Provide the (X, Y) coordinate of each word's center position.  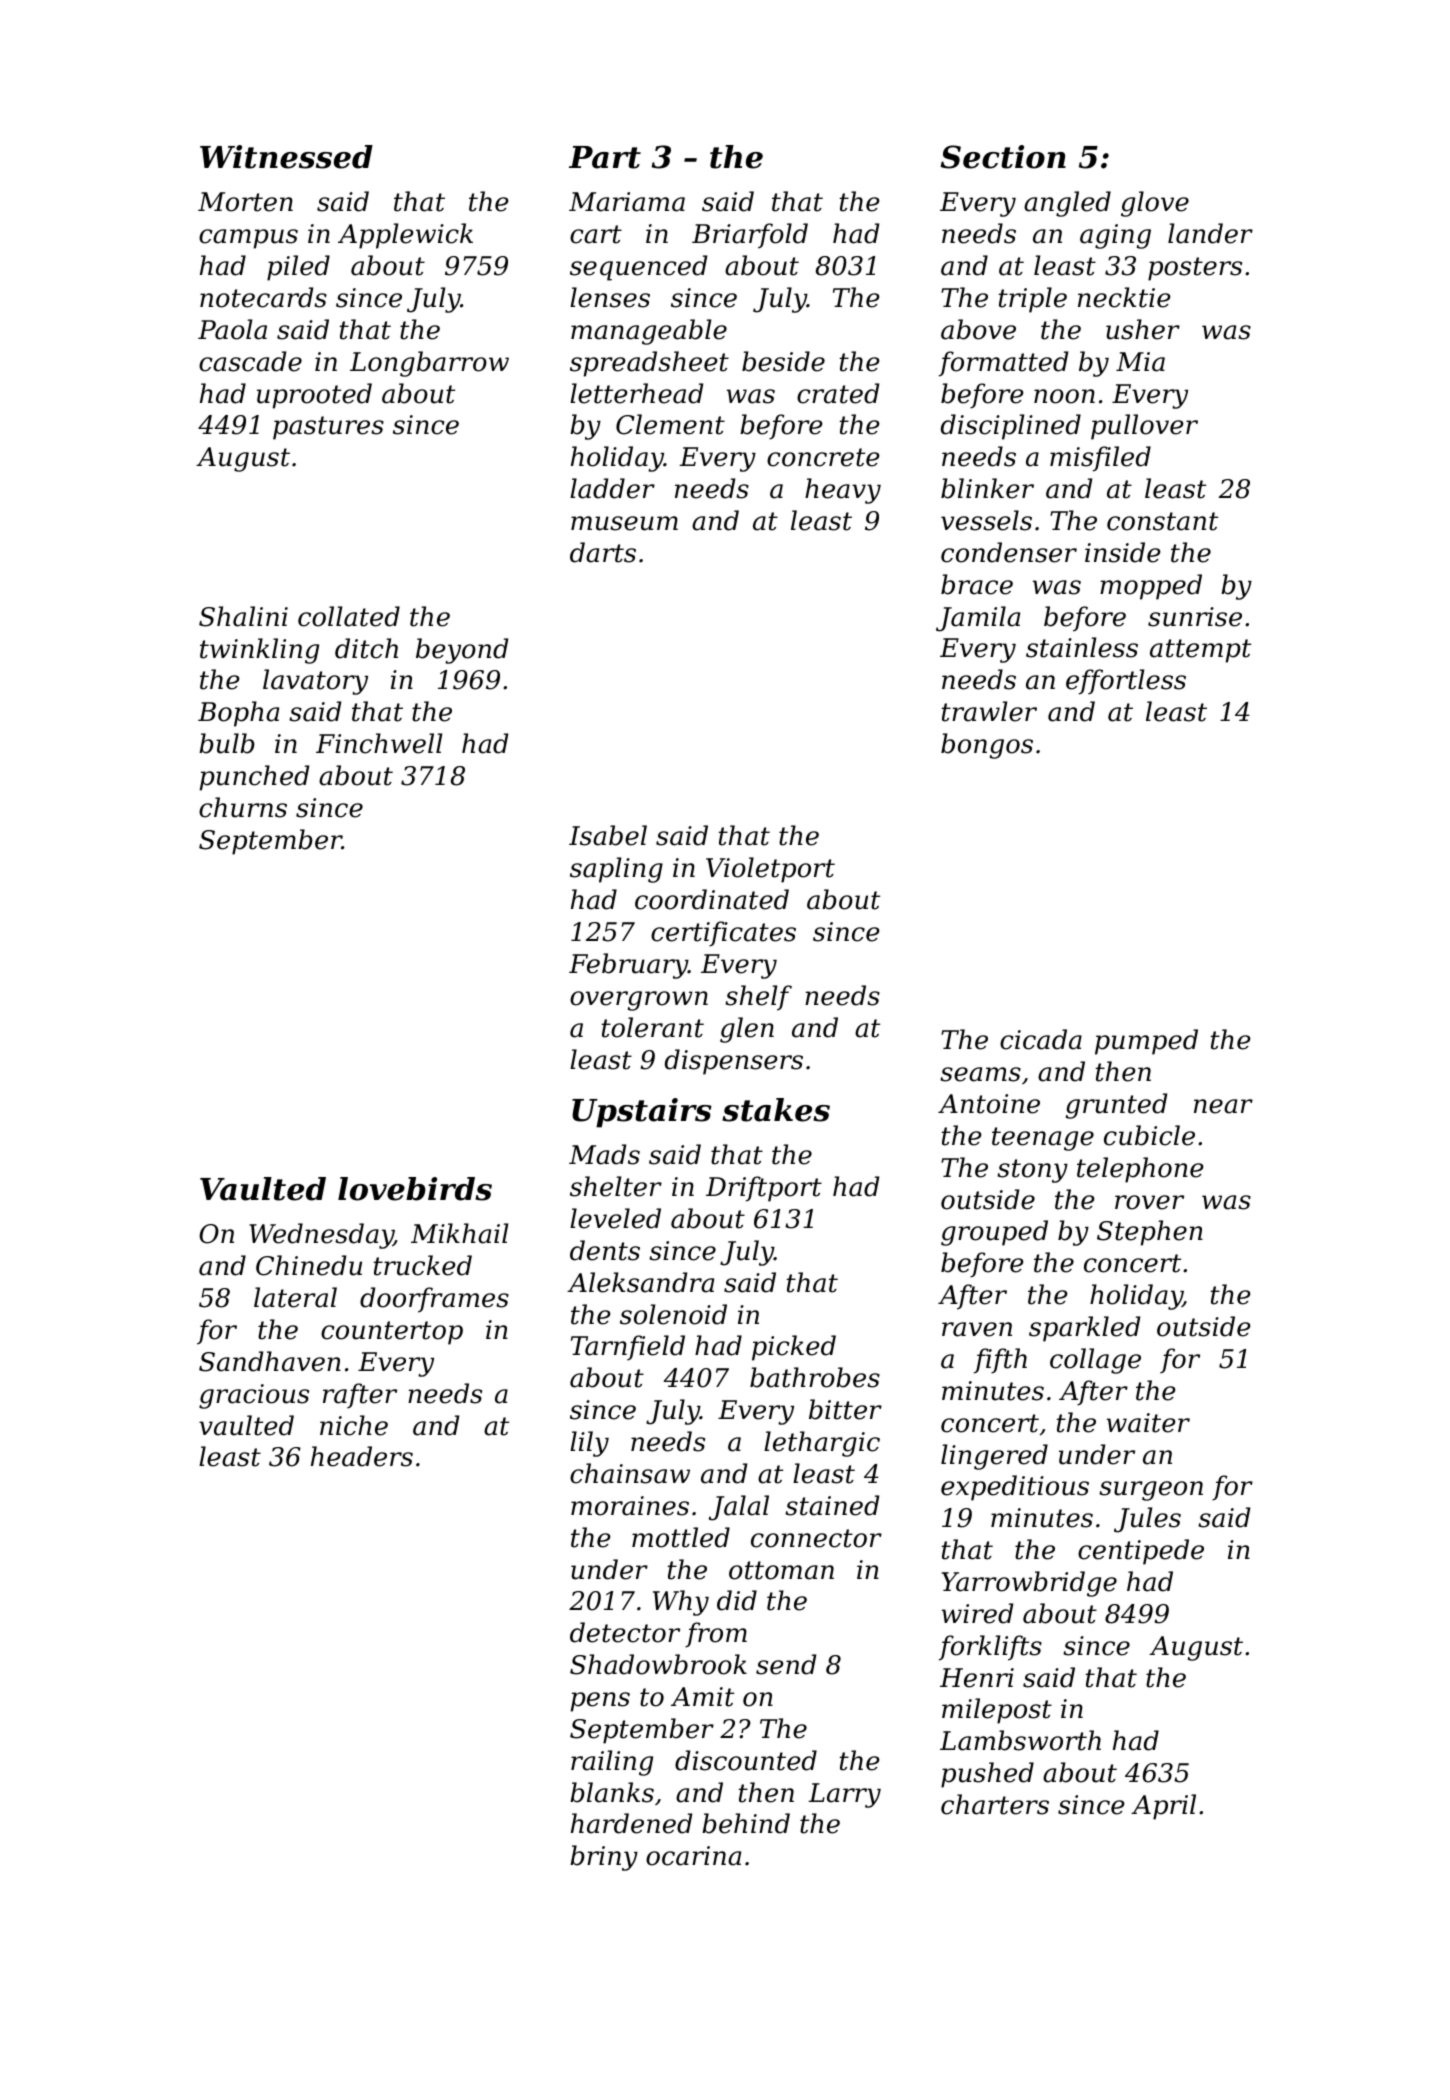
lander (1210, 233)
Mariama (627, 202)
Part (605, 157)
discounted (746, 1760)
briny (604, 1858)
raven (977, 1329)
